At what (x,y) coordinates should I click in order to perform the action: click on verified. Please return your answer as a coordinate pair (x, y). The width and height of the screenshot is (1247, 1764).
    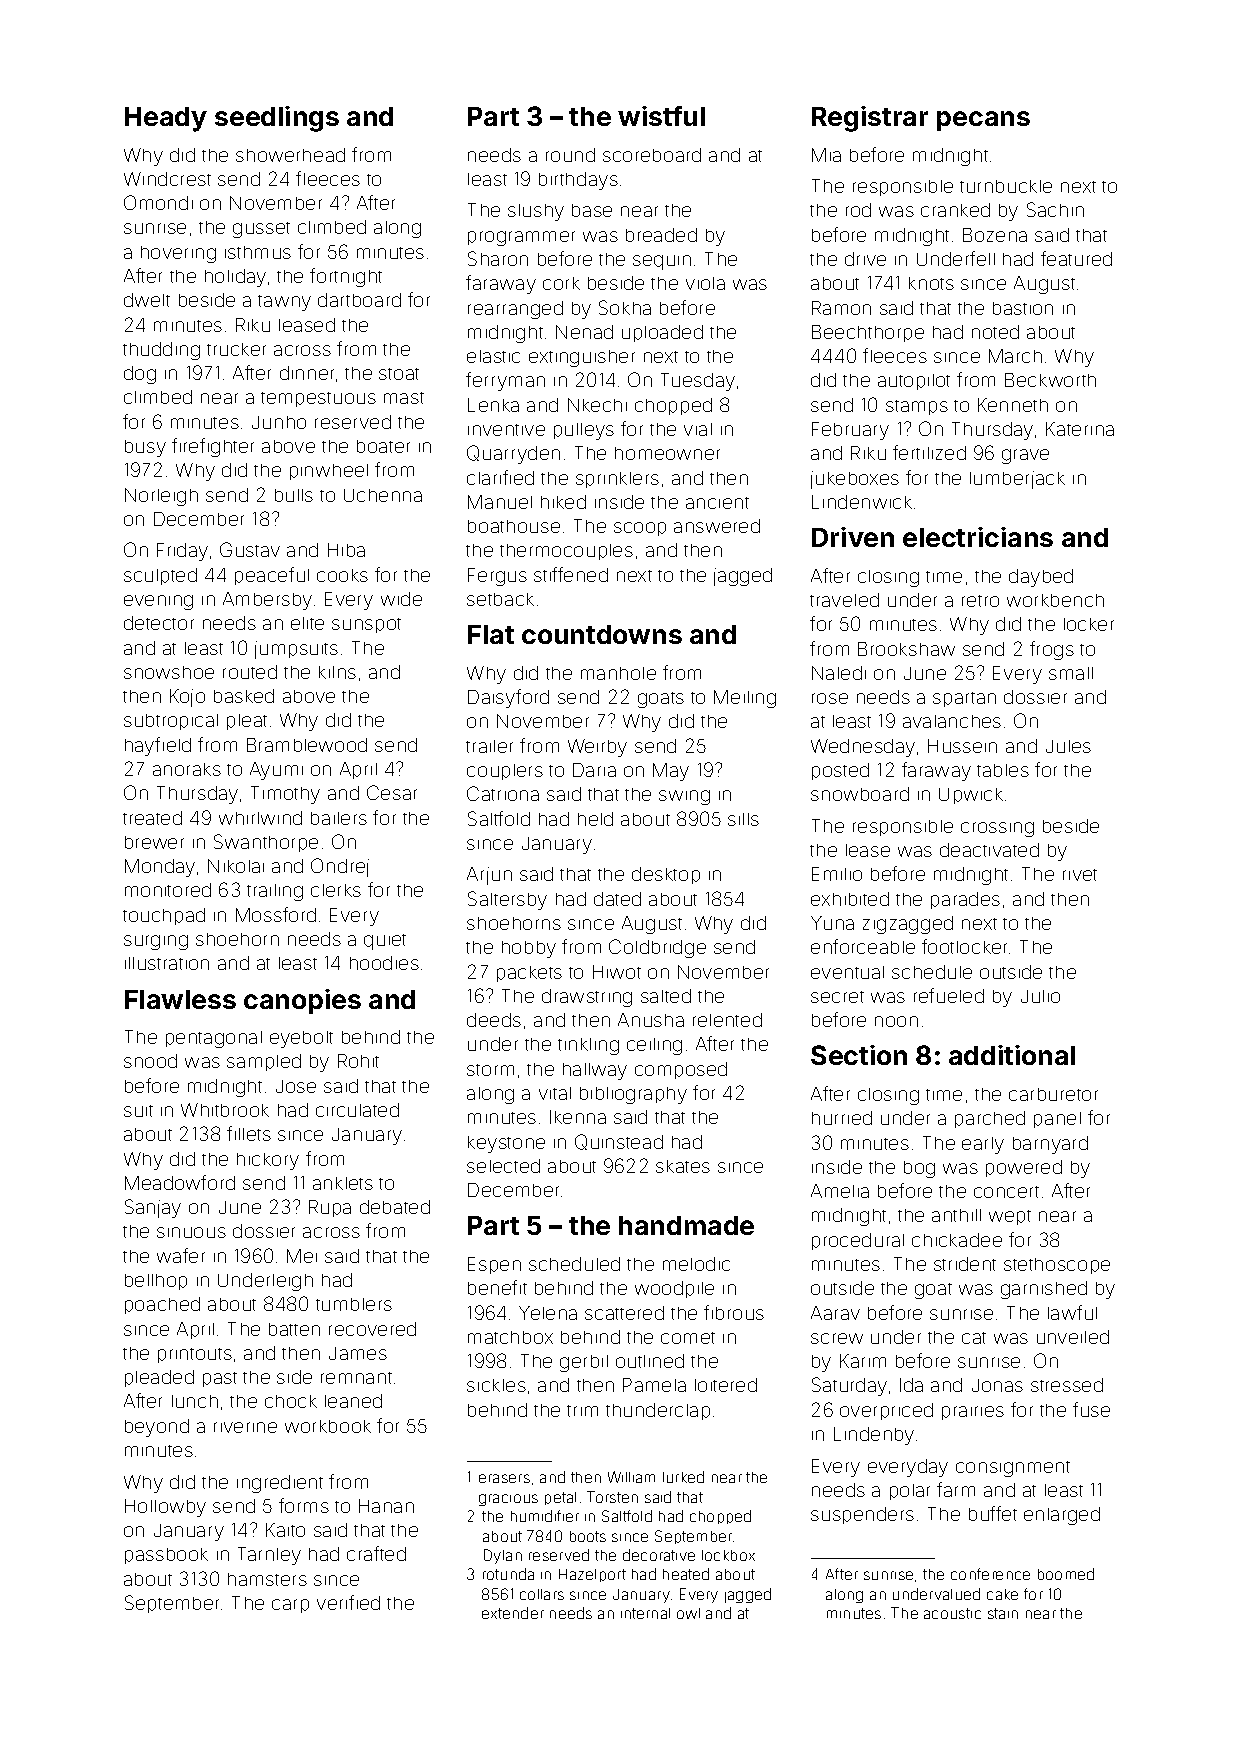
    Looking at the image, I should click on (348, 1602).
